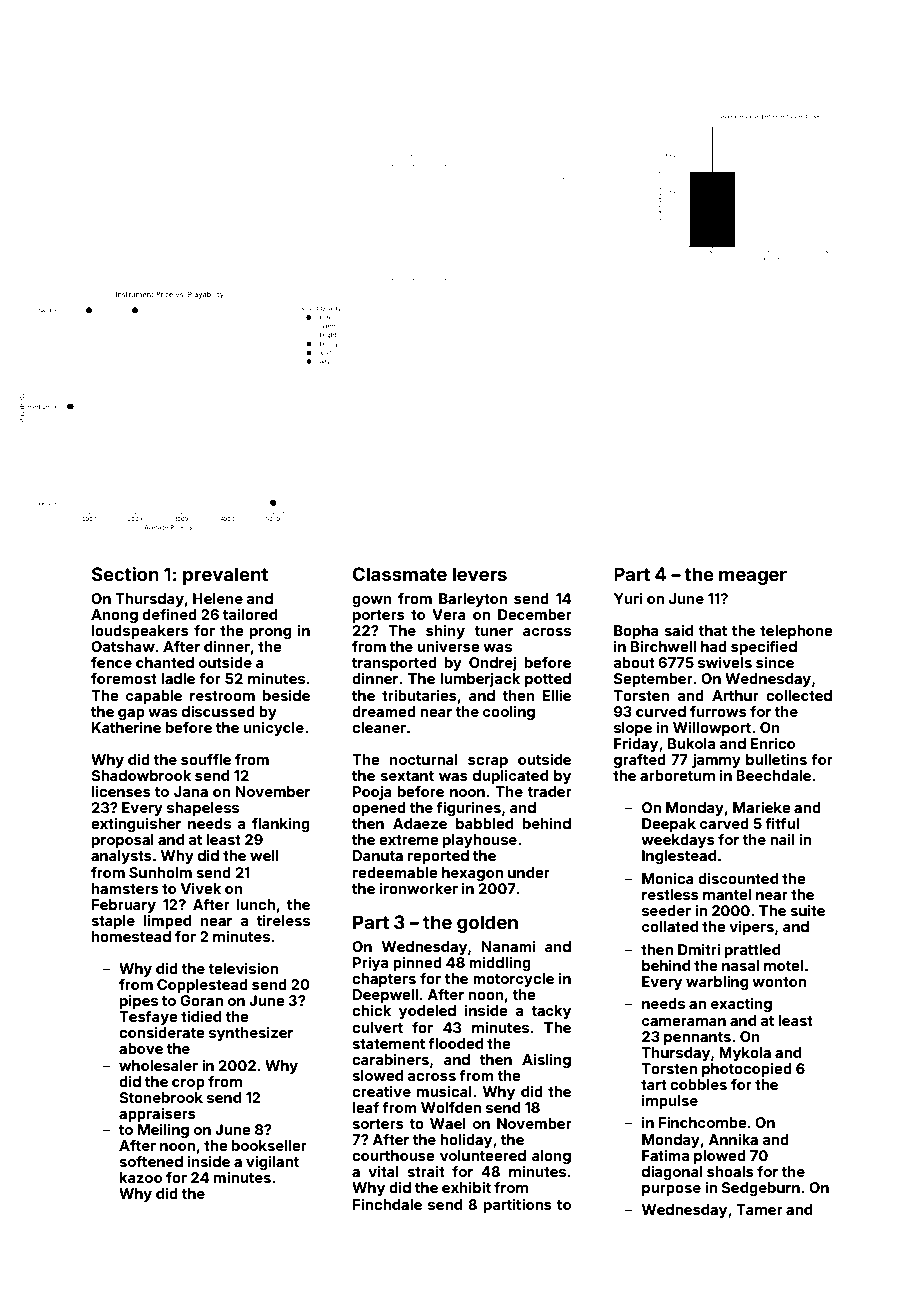 The width and height of the screenshot is (924, 1308). Describe the element at coordinates (796, 632) in the screenshot. I see `telephone` at that location.
